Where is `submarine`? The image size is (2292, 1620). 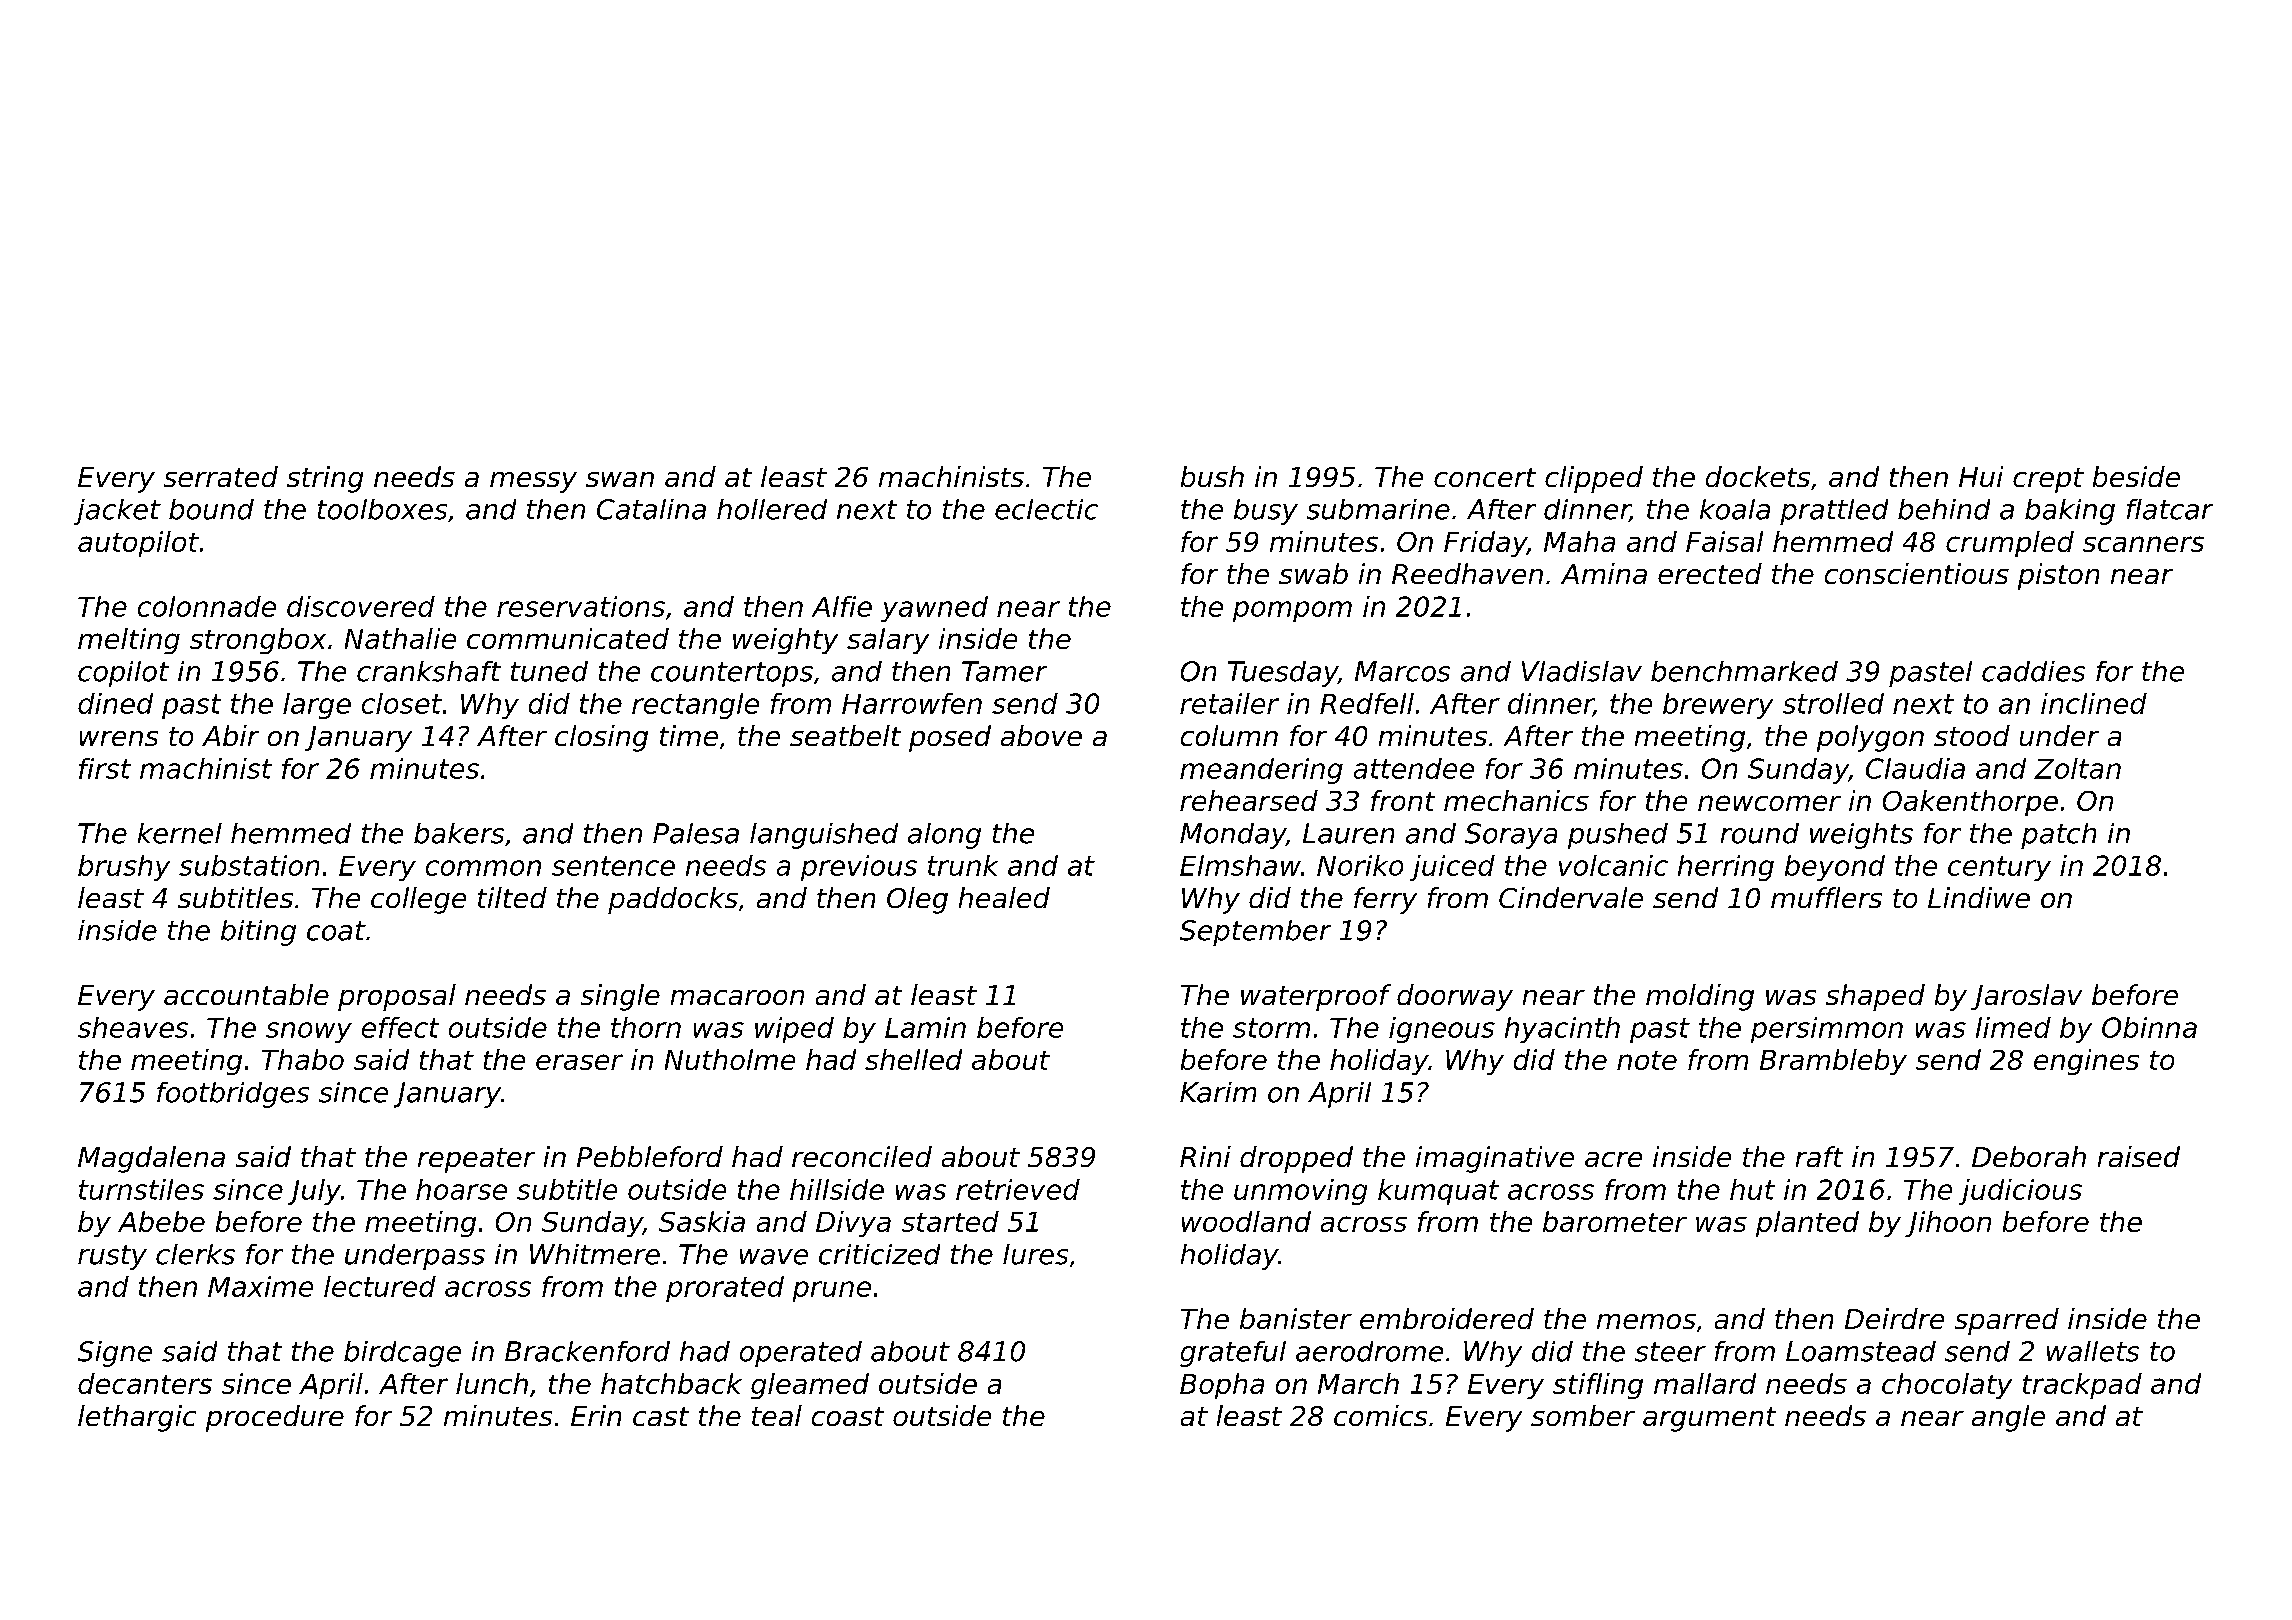
submarine is located at coordinates (1378, 509).
